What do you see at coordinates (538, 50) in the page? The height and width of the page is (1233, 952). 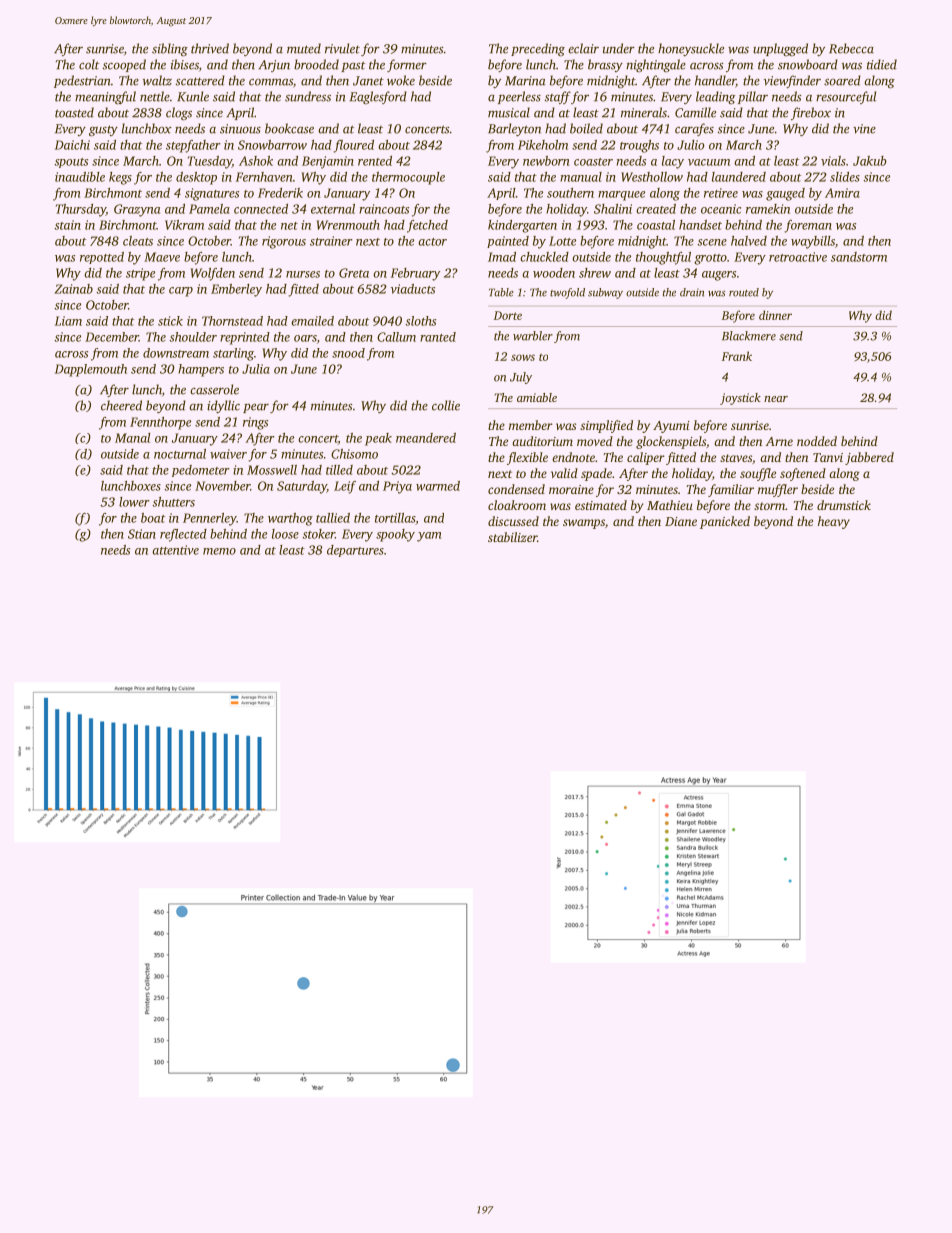 I see `preceding` at bounding box center [538, 50].
